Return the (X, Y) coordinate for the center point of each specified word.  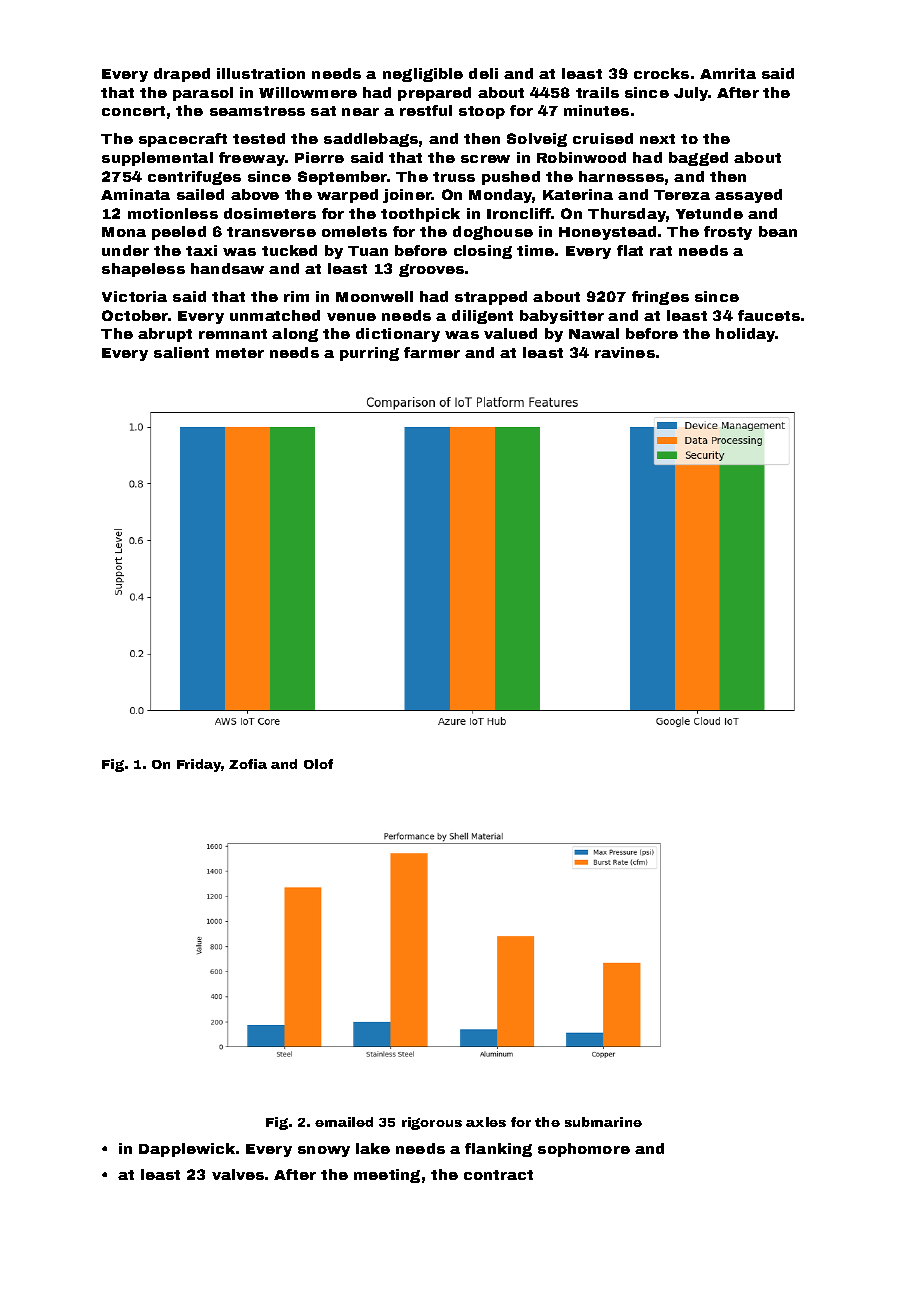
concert (133, 111)
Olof (318, 764)
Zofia (248, 764)
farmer (432, 352)
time (535, 250)
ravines (625, 352)
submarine (603, 1122)
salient (181, 352)
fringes (660, 298)
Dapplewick (187, 1150)
